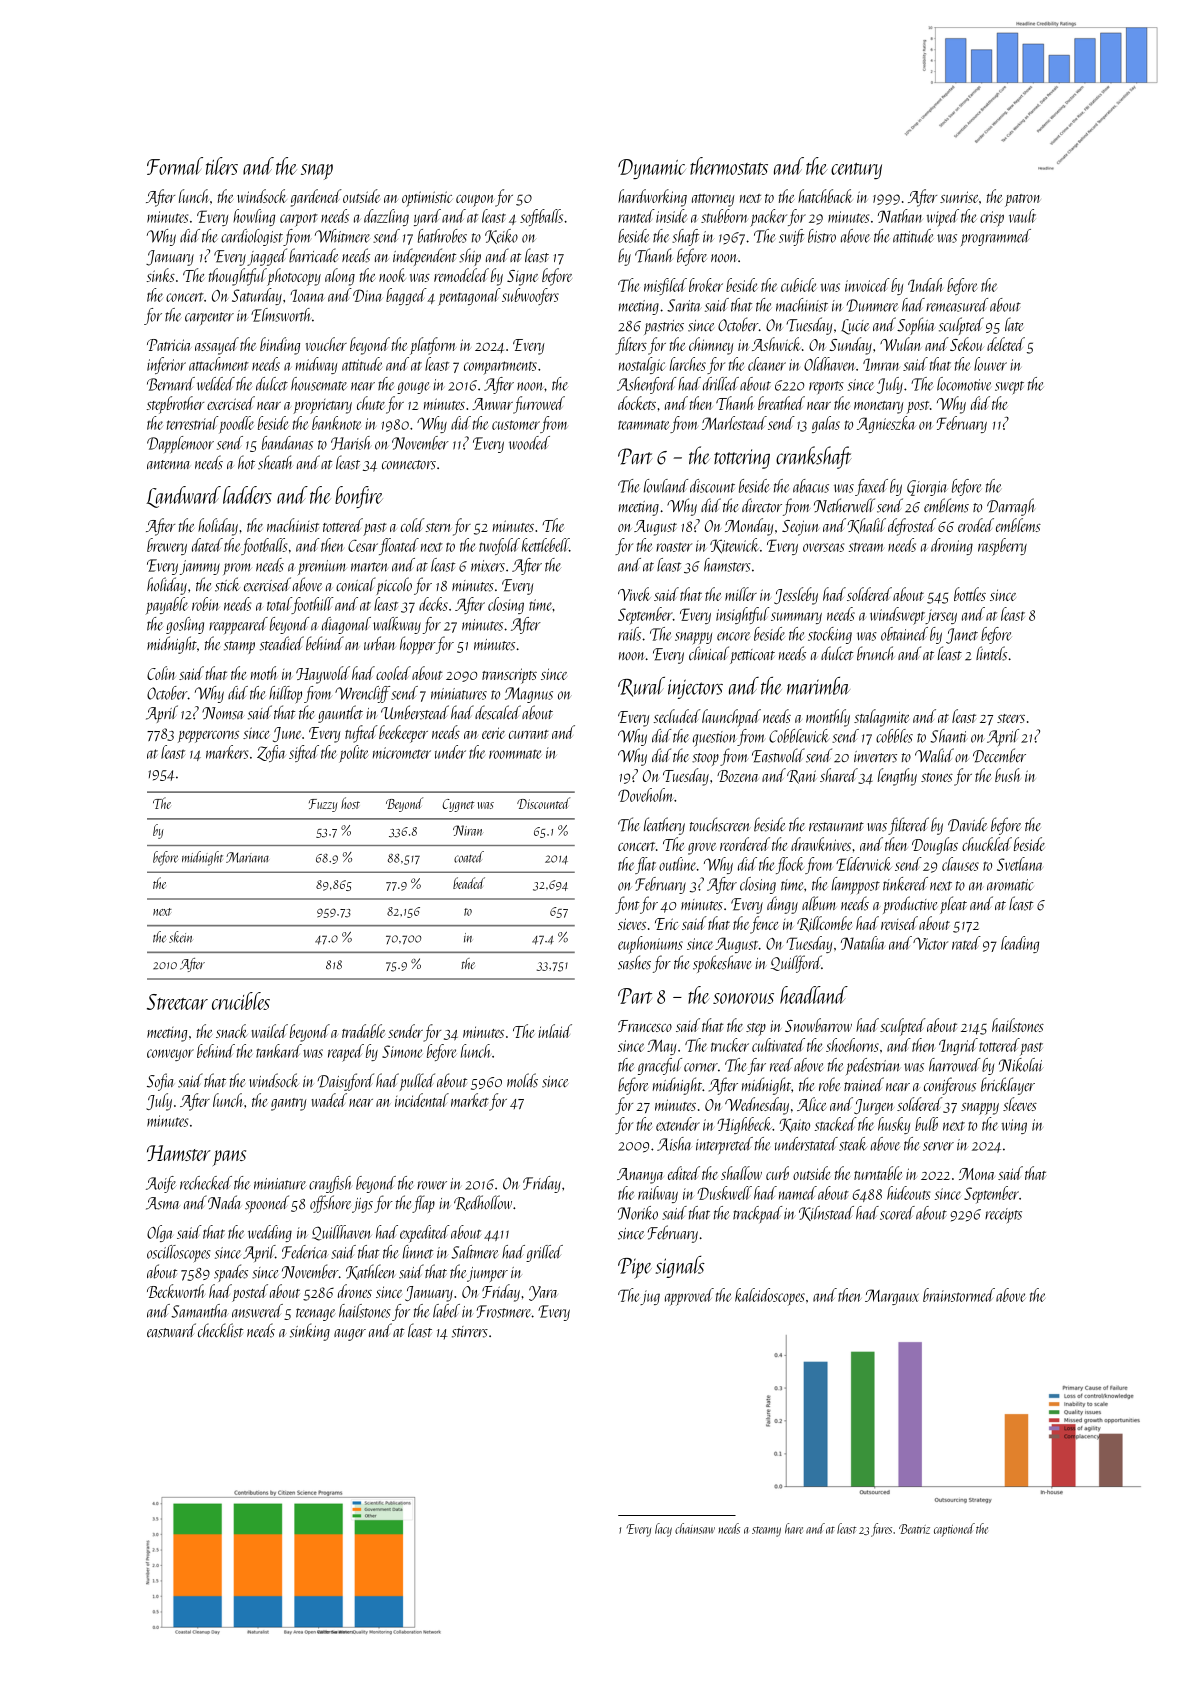  I want to click on Snowbarrow, so click(818, 1025).
